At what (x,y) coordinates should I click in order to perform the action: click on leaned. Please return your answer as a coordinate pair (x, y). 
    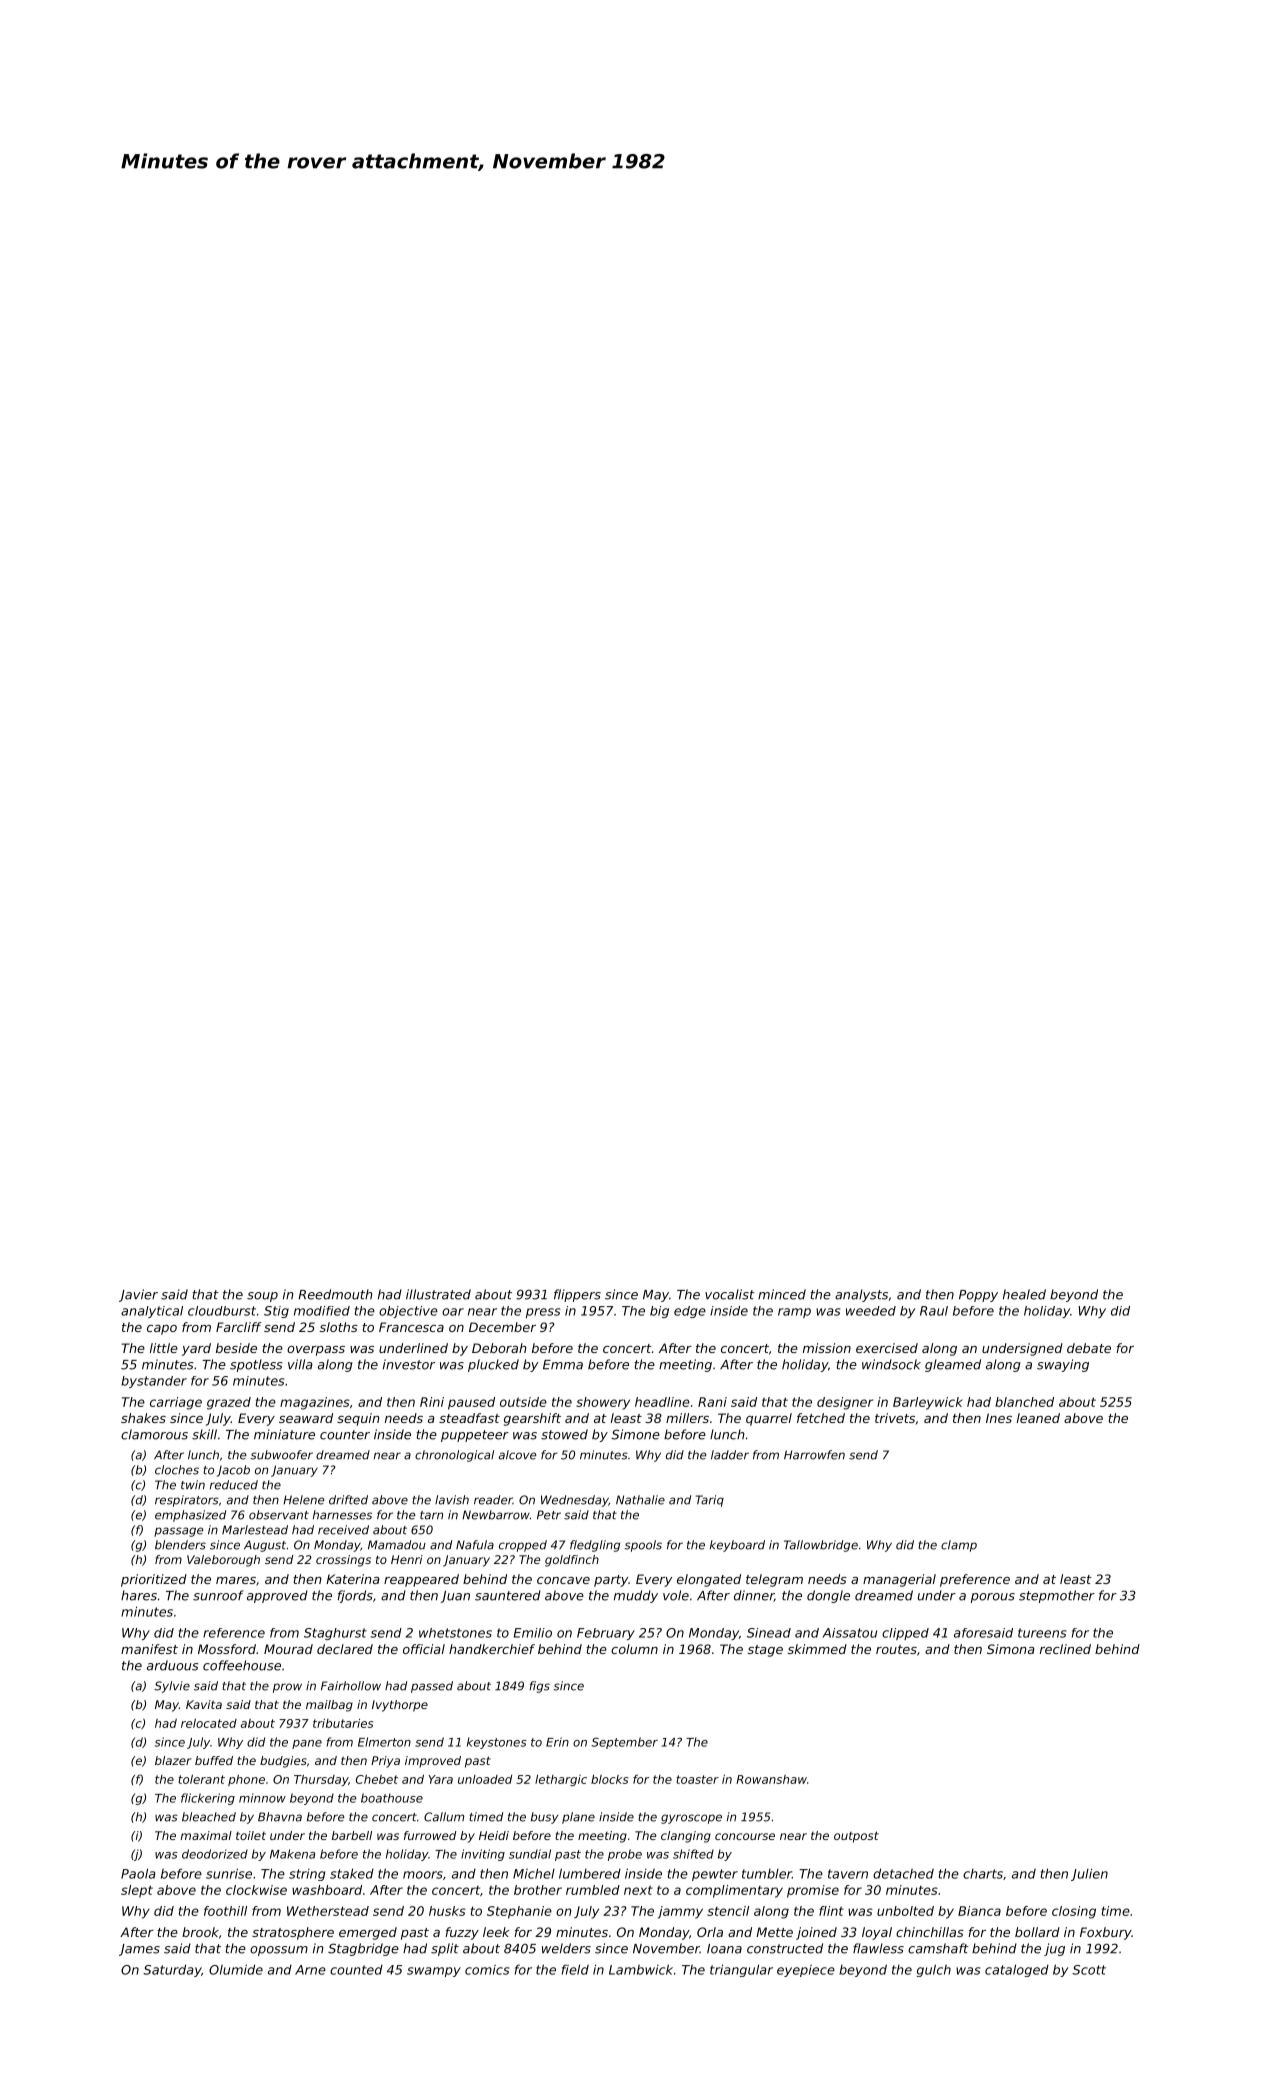
    Looking at the image, I should click on (1038, 1418).
